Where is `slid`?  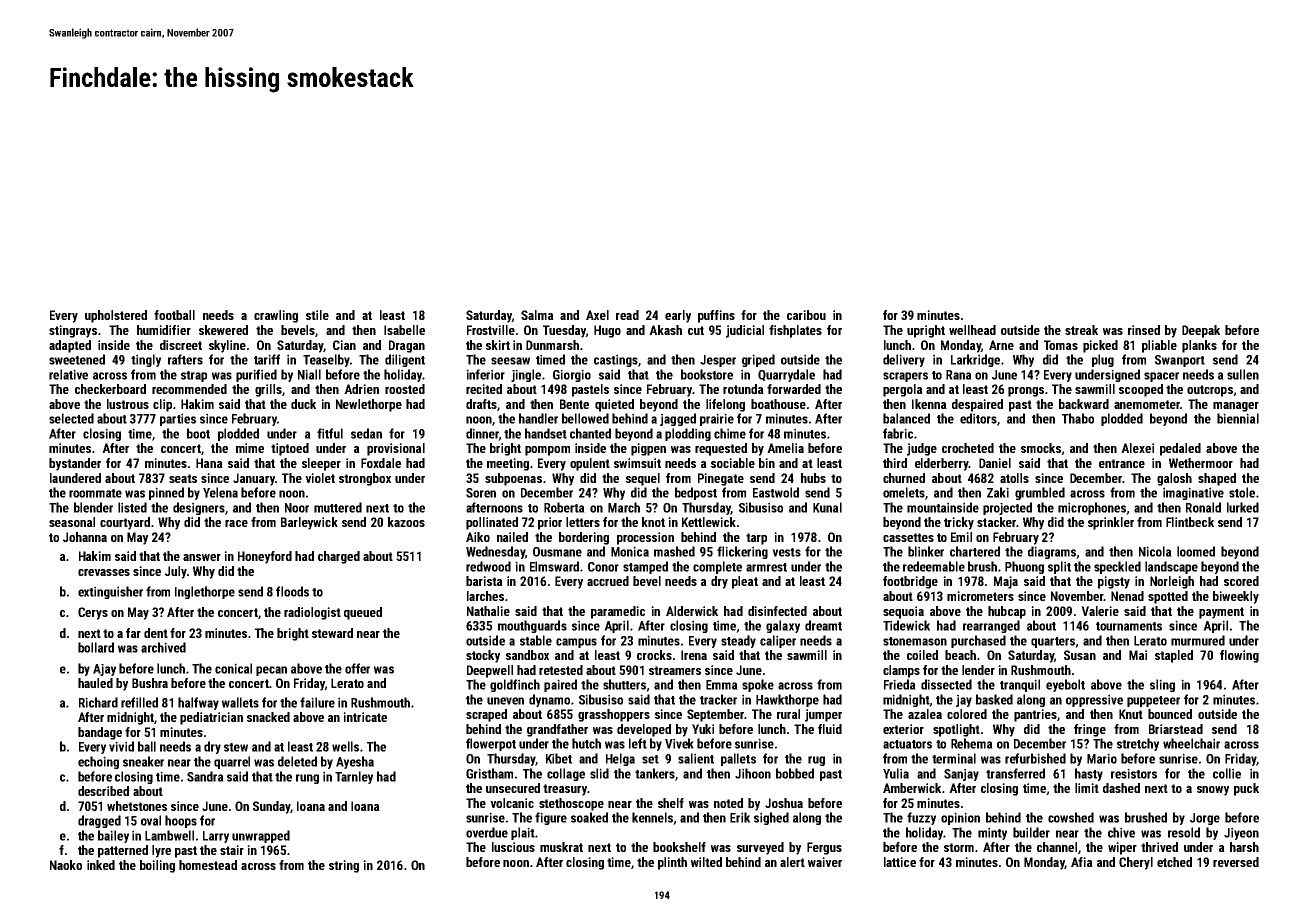 slid is located at coordinates (599, 773).
